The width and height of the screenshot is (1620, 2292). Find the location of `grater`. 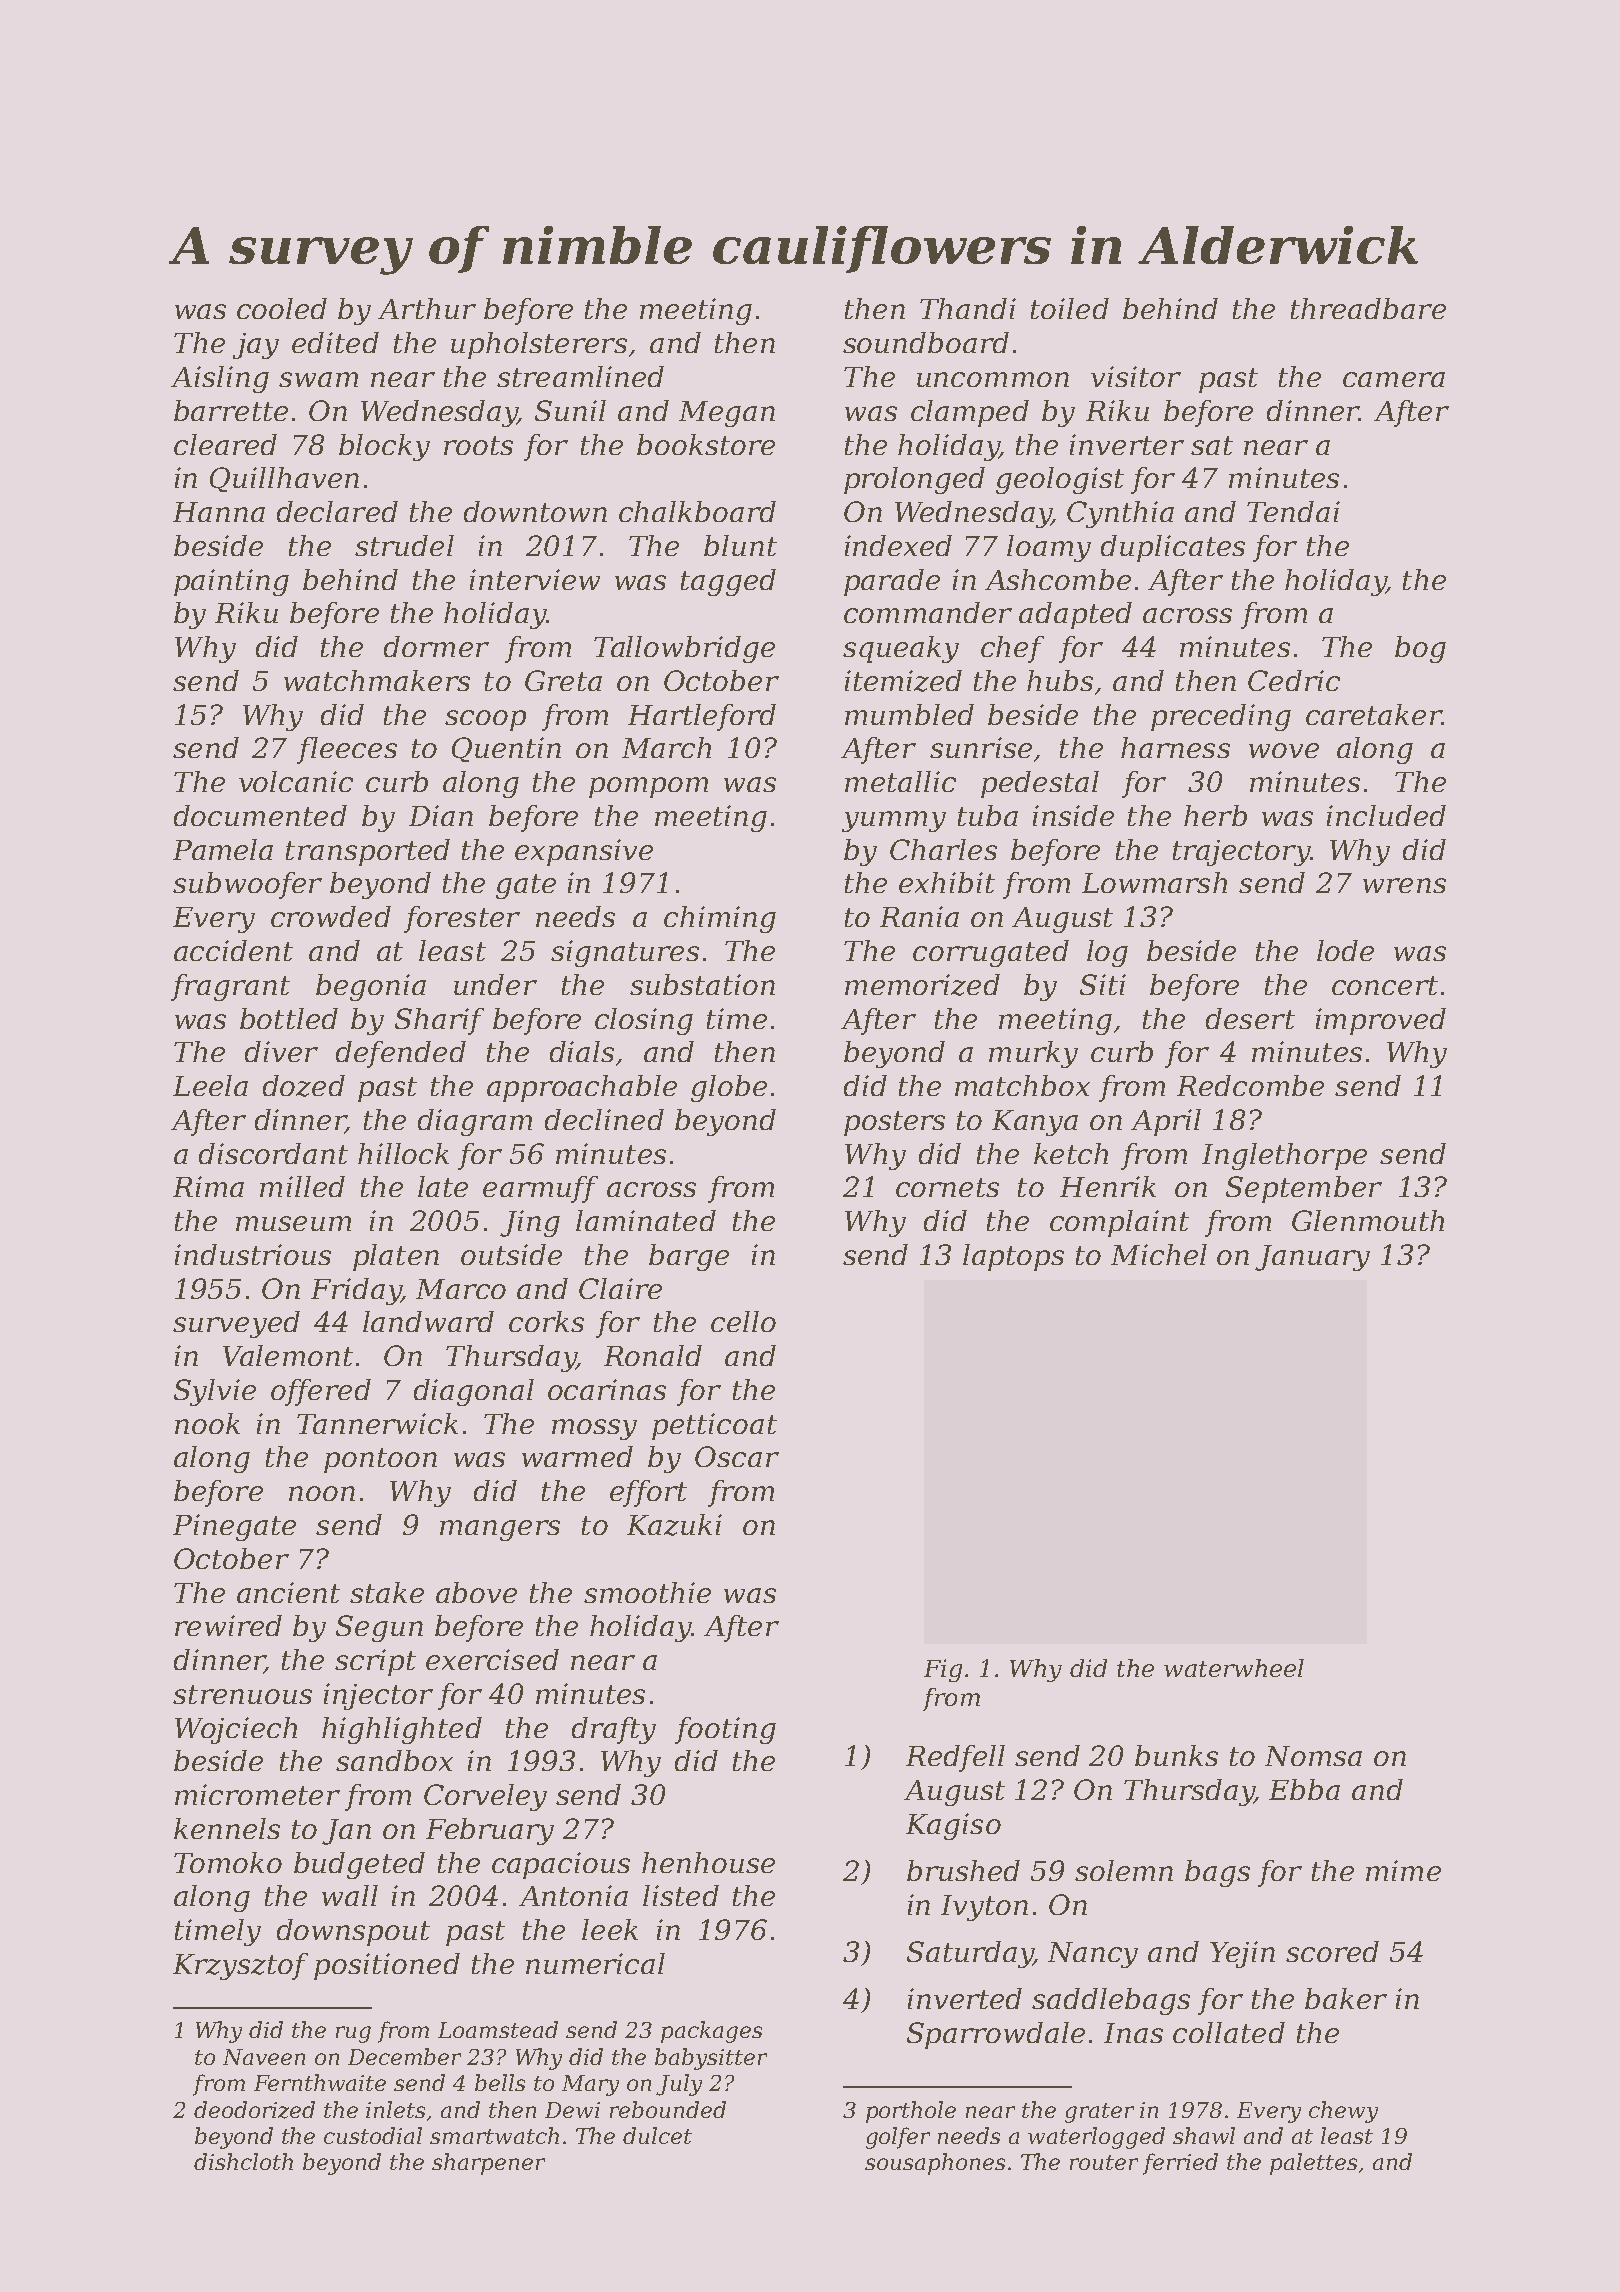

grater is located at coordinates (1099, 2113).
